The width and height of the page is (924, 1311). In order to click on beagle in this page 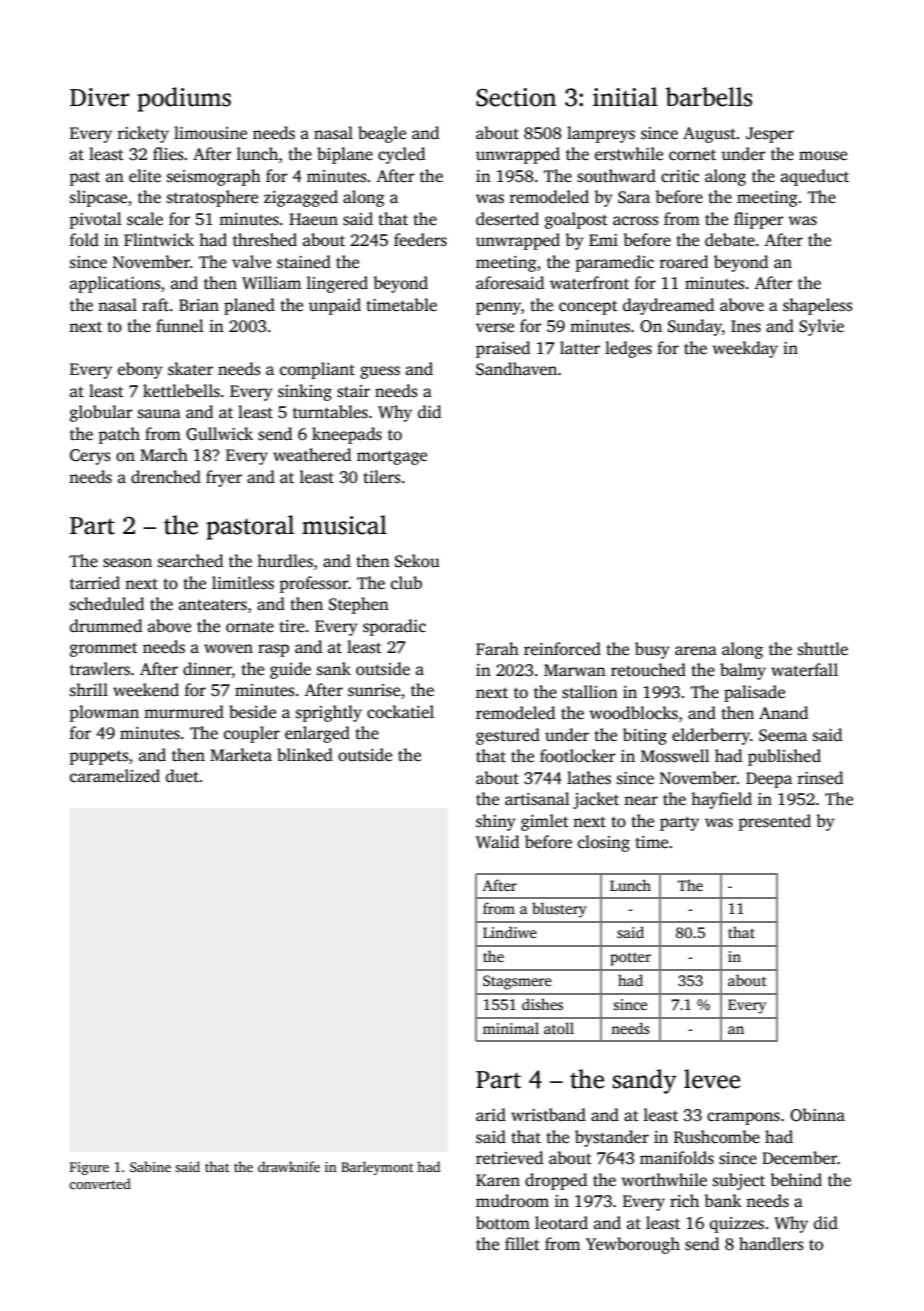, I will do `click(382, 134)`.
